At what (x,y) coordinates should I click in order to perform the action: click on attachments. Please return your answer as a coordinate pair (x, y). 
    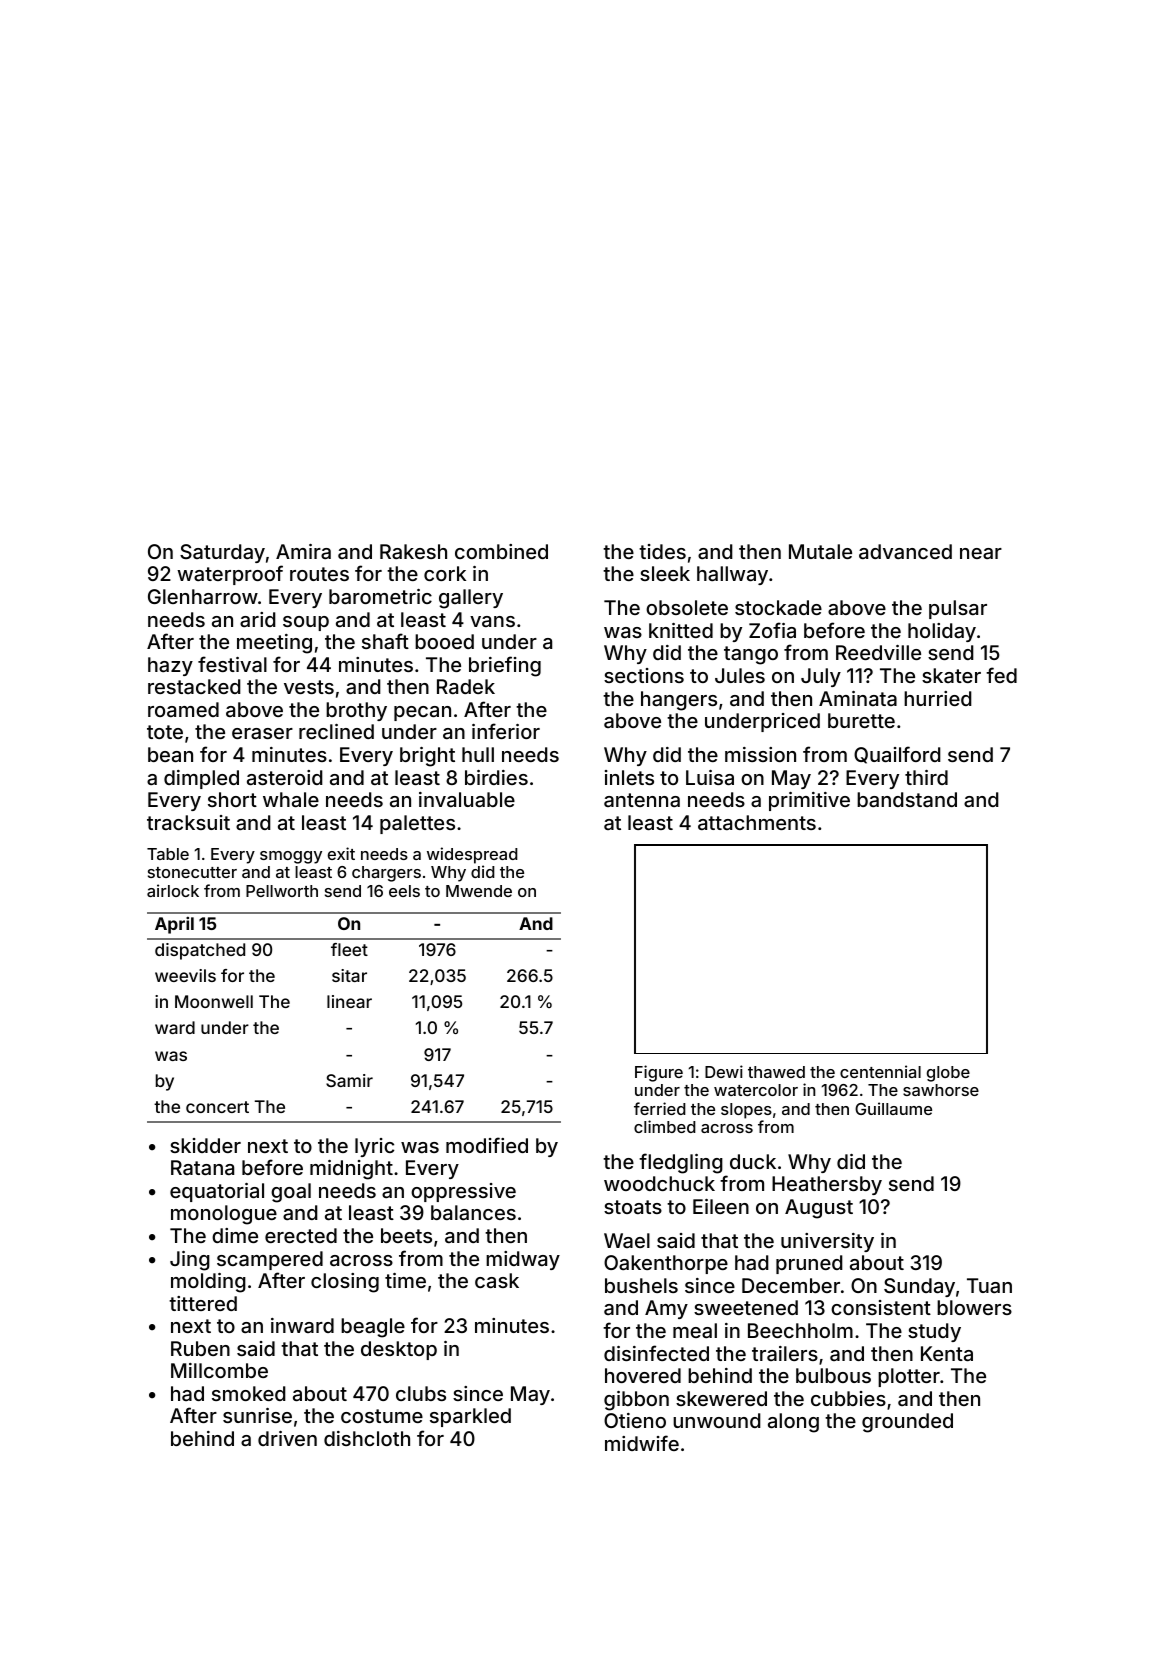
    Looking at the image, I should click on (757, 822).
